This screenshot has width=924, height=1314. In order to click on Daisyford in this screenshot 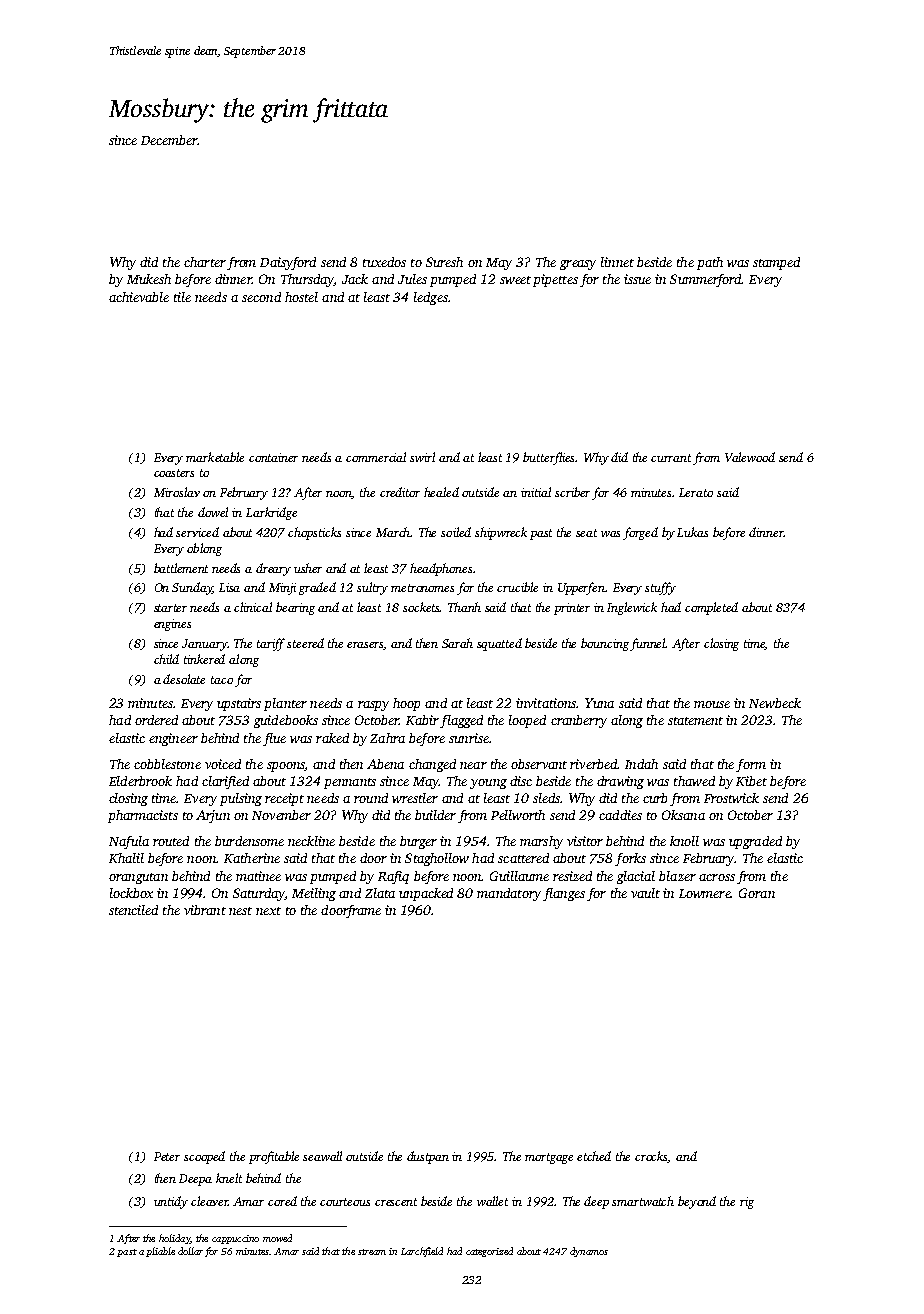, I will do `click(288, 263)`.
